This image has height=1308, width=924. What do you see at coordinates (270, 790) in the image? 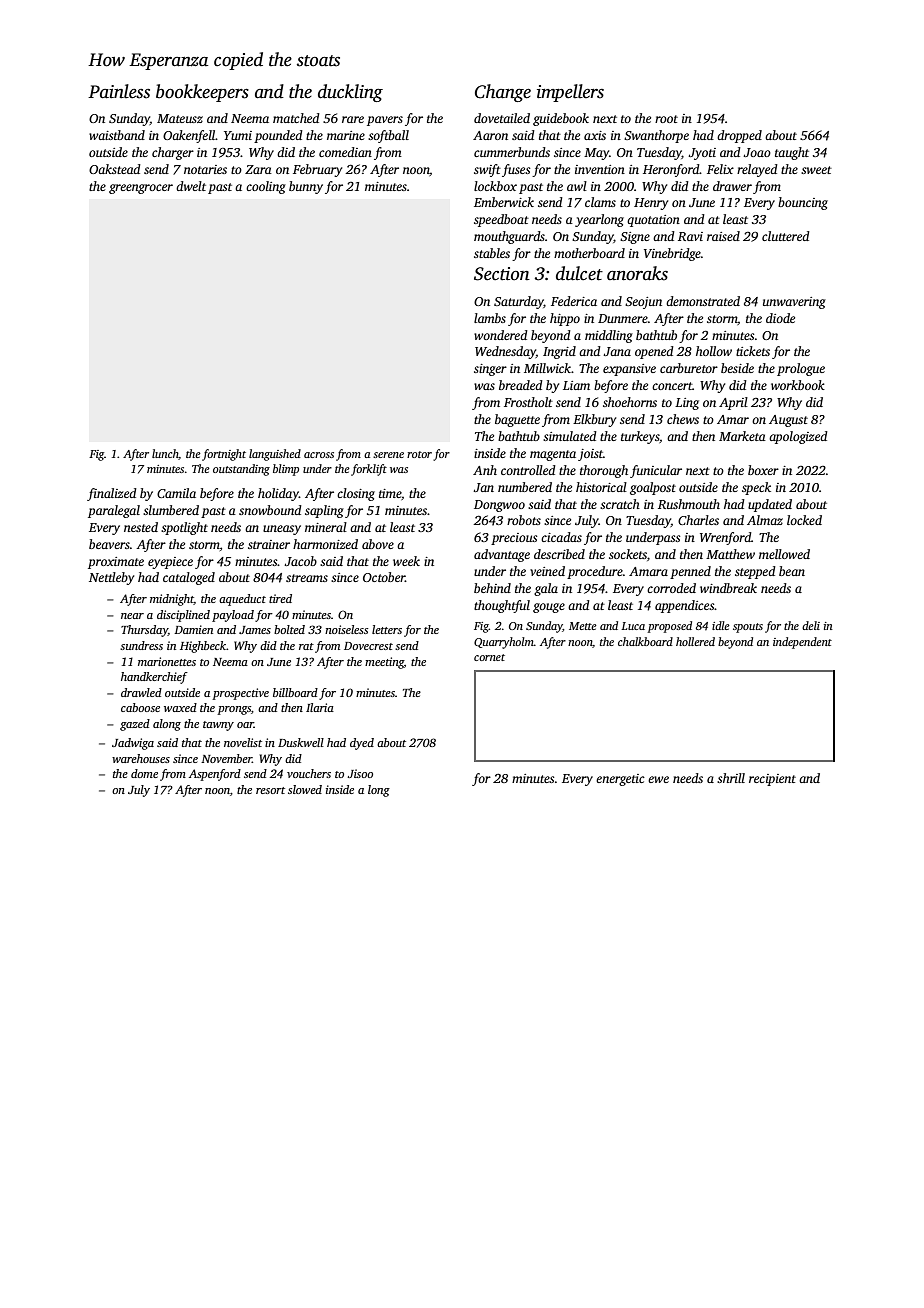
I see `resort` at bounding box center [270, 790].
